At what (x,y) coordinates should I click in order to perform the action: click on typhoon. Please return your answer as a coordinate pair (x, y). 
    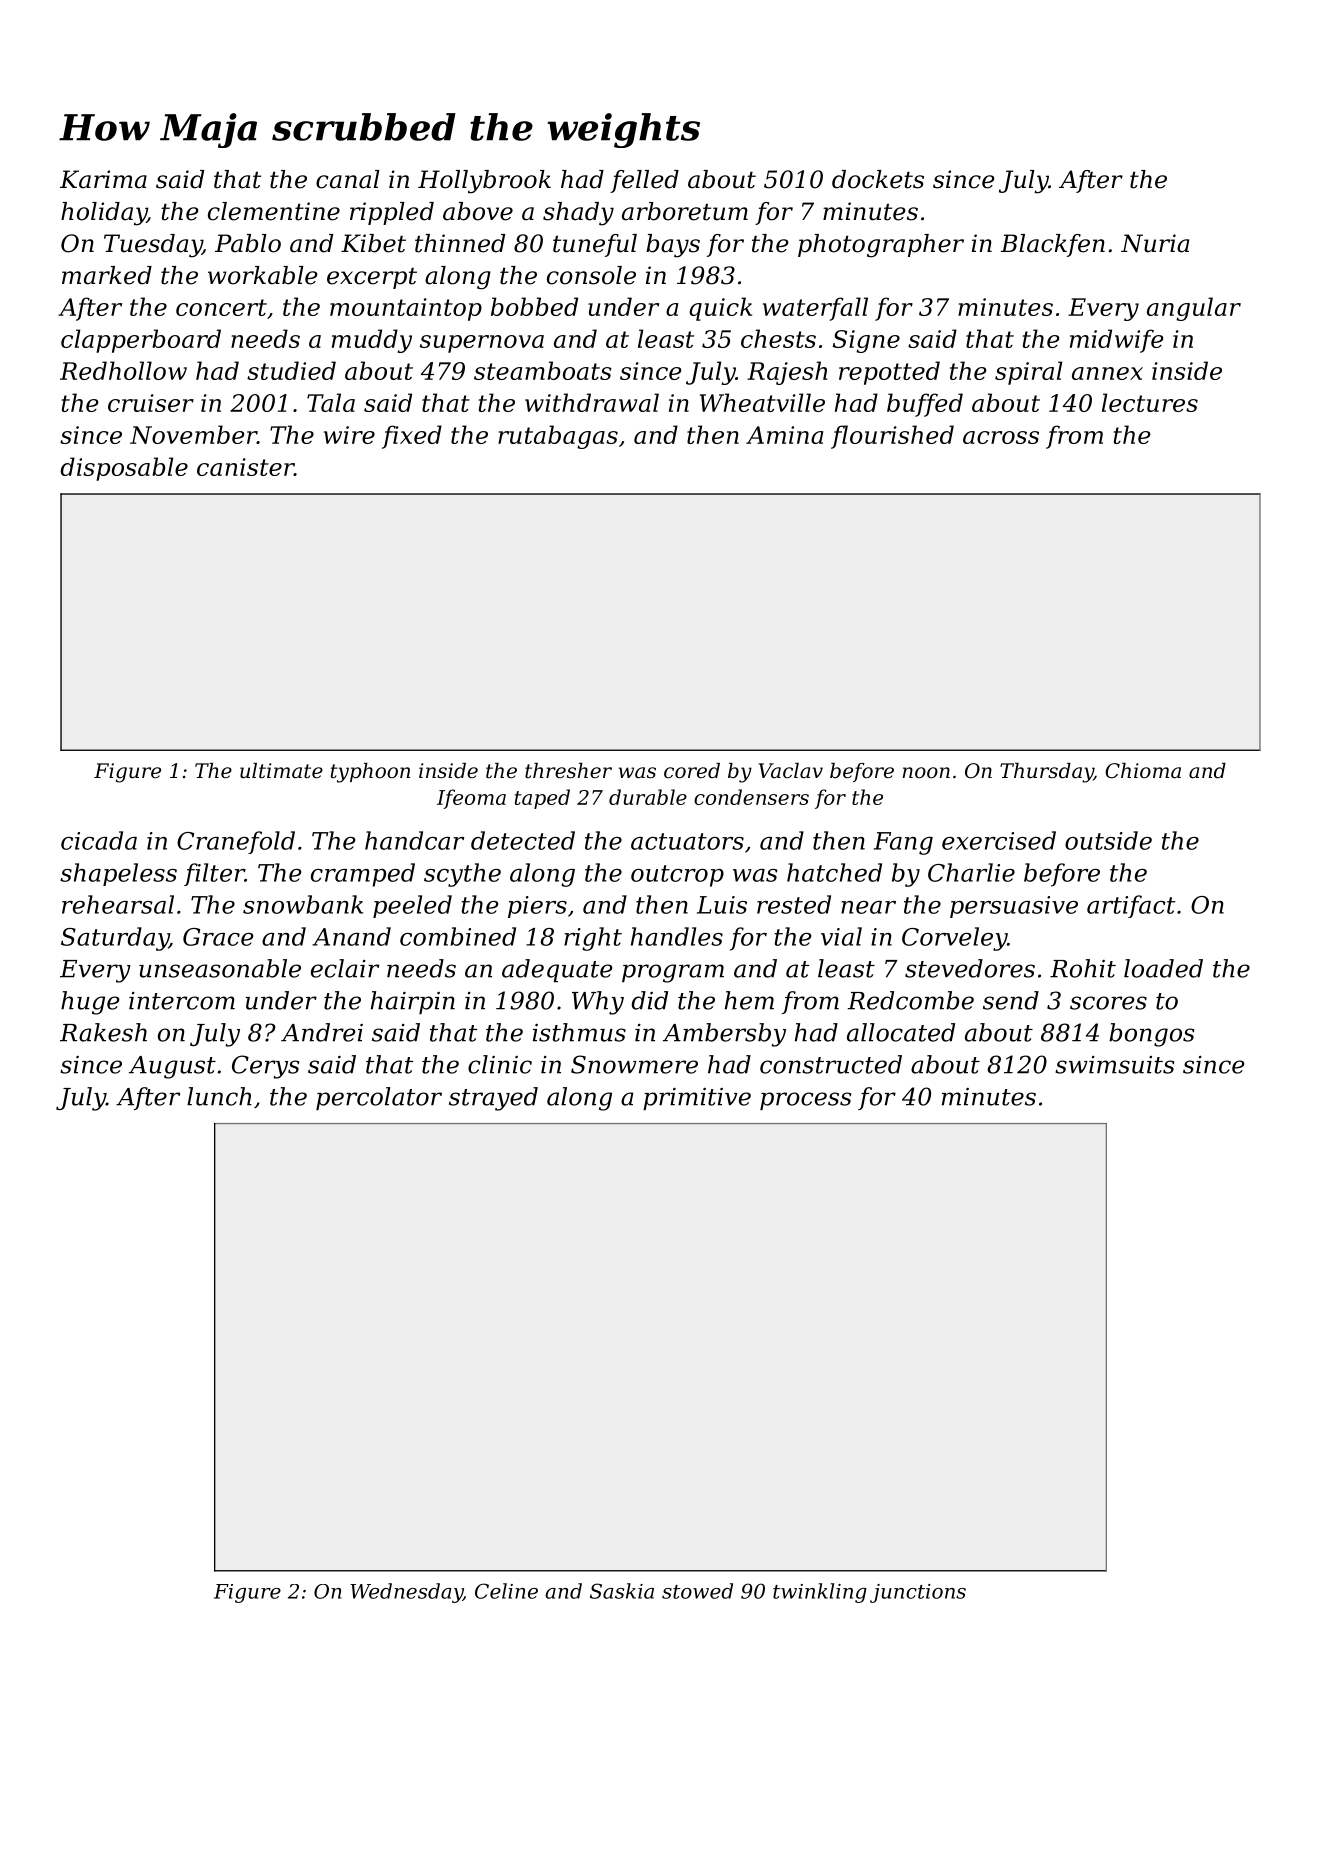
    Looking at the image, I should click on (370, 773).
